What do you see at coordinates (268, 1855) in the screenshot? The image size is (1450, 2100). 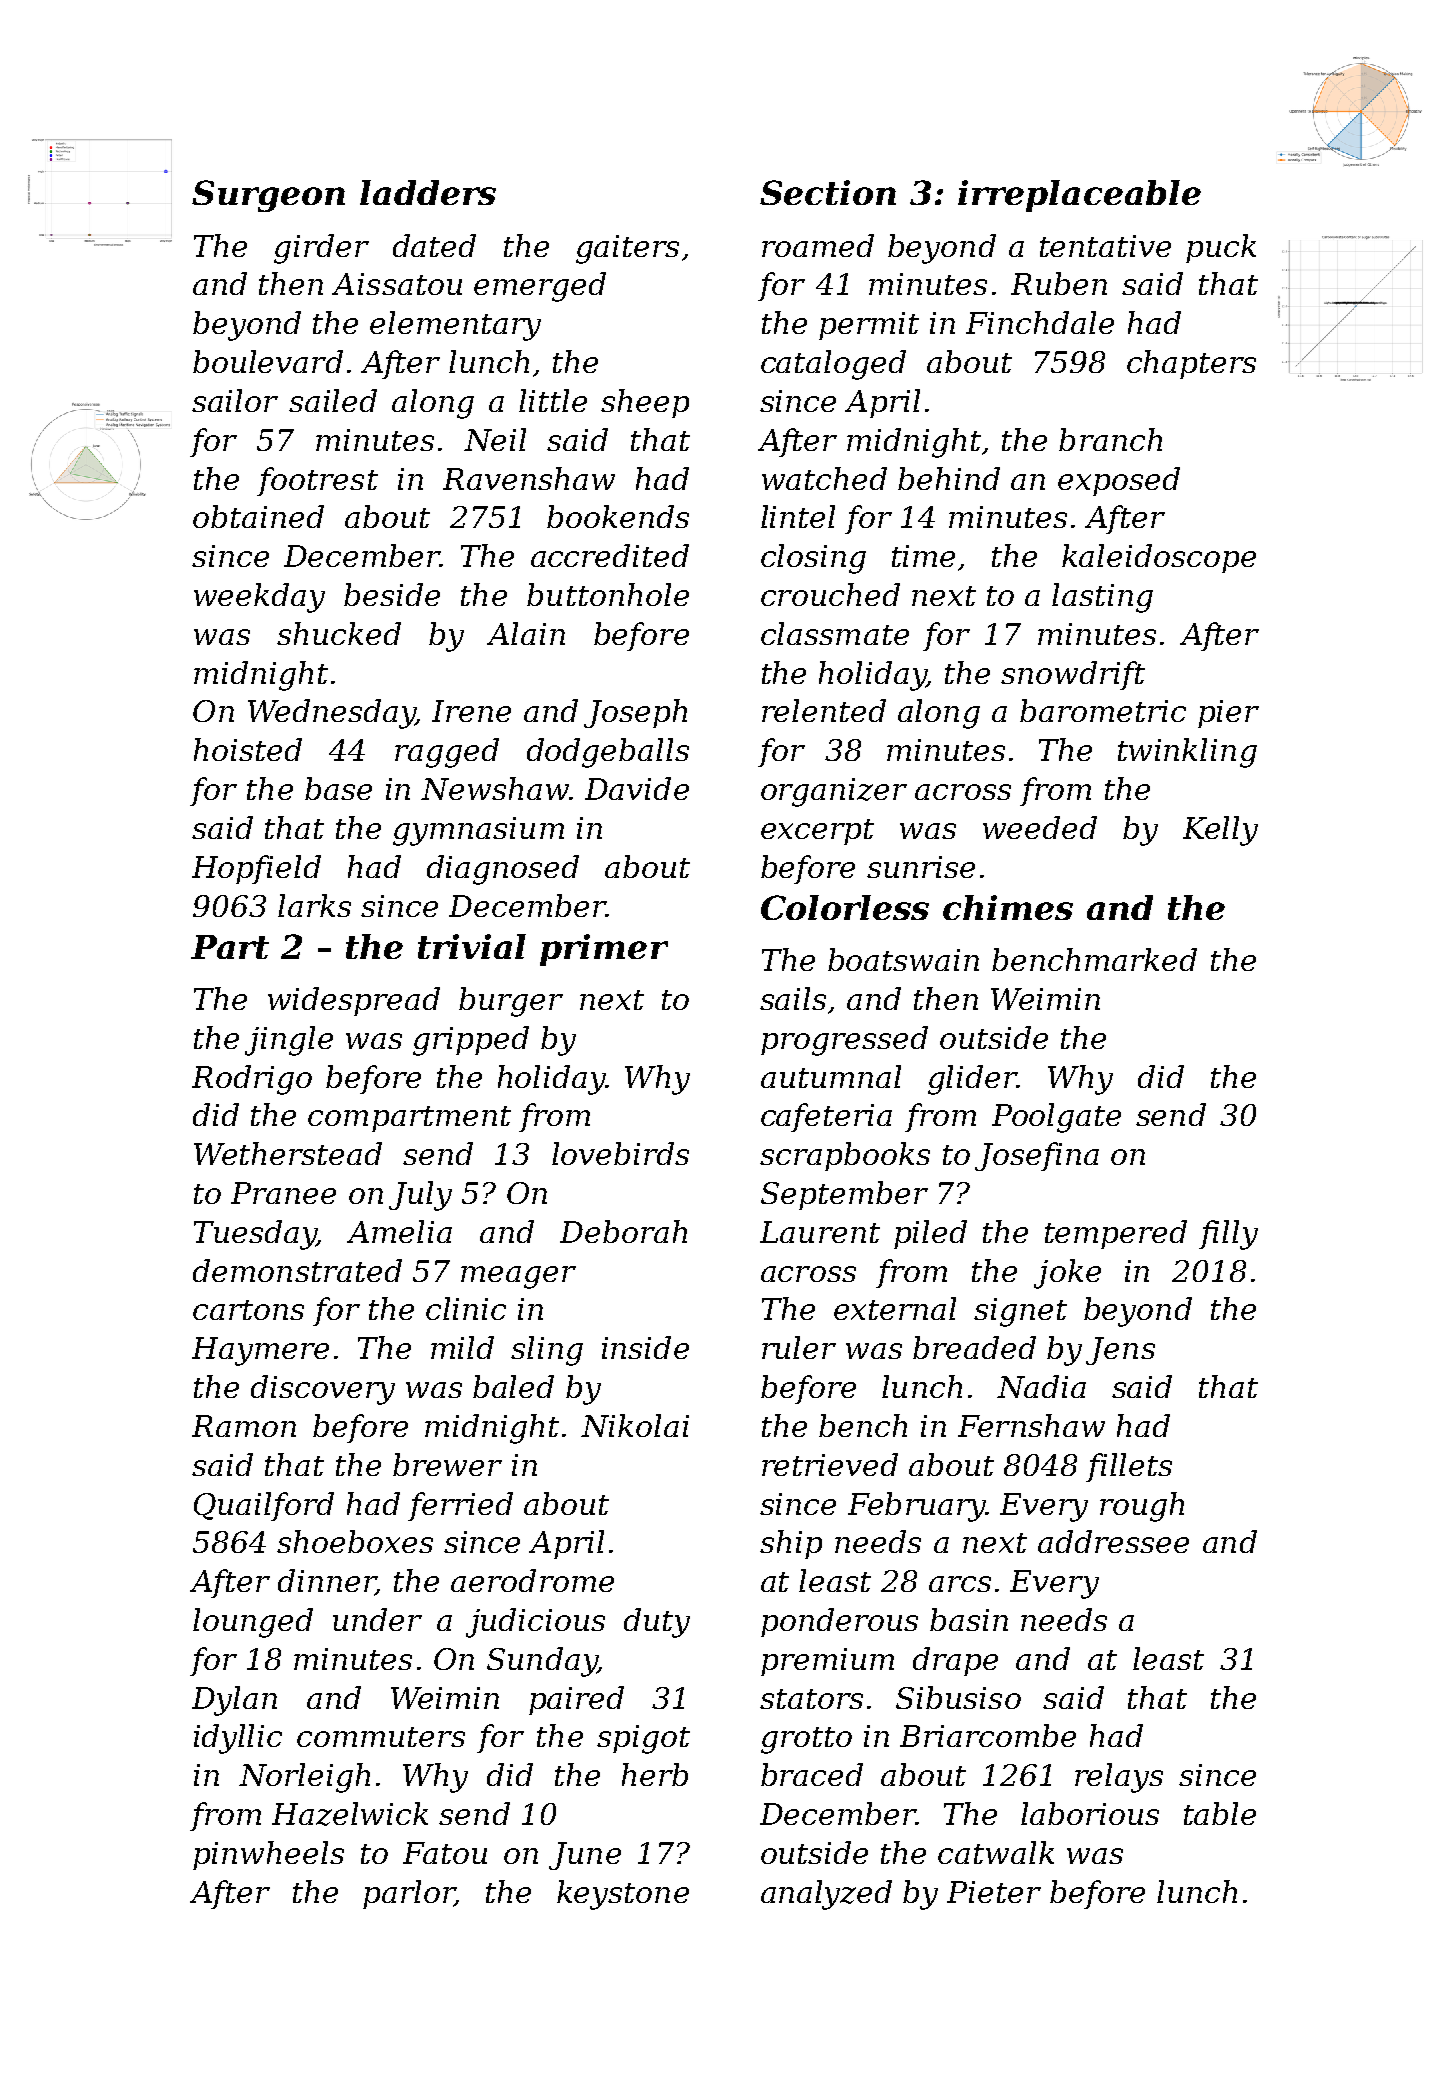 I see `pinwheels` at bounding box center [268, 1855].
